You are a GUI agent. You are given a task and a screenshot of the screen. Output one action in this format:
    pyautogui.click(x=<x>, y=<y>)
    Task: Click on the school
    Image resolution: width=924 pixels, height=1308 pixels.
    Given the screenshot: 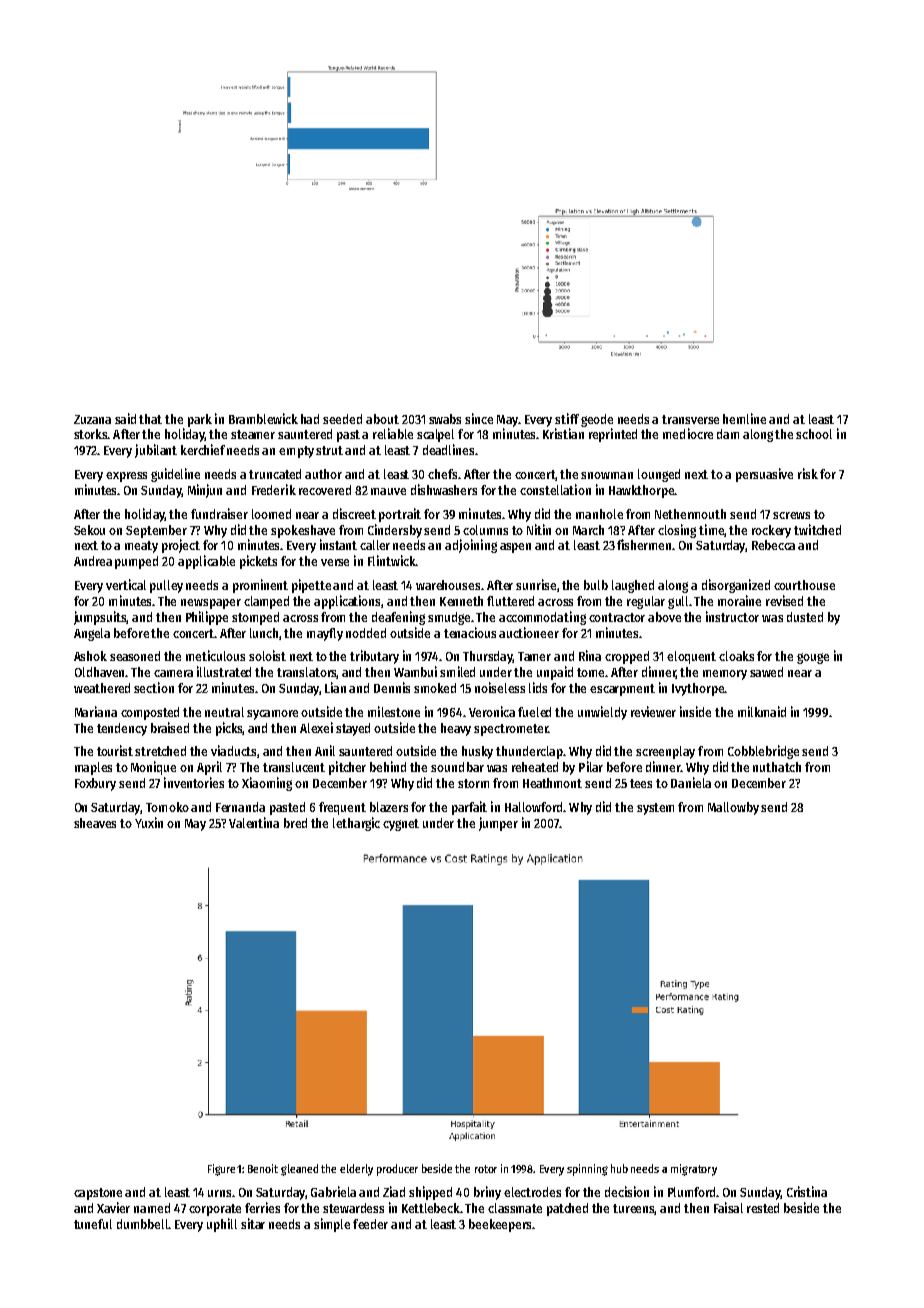 What is the action you would take?
    pyautogui.click(x=814, y=434)
